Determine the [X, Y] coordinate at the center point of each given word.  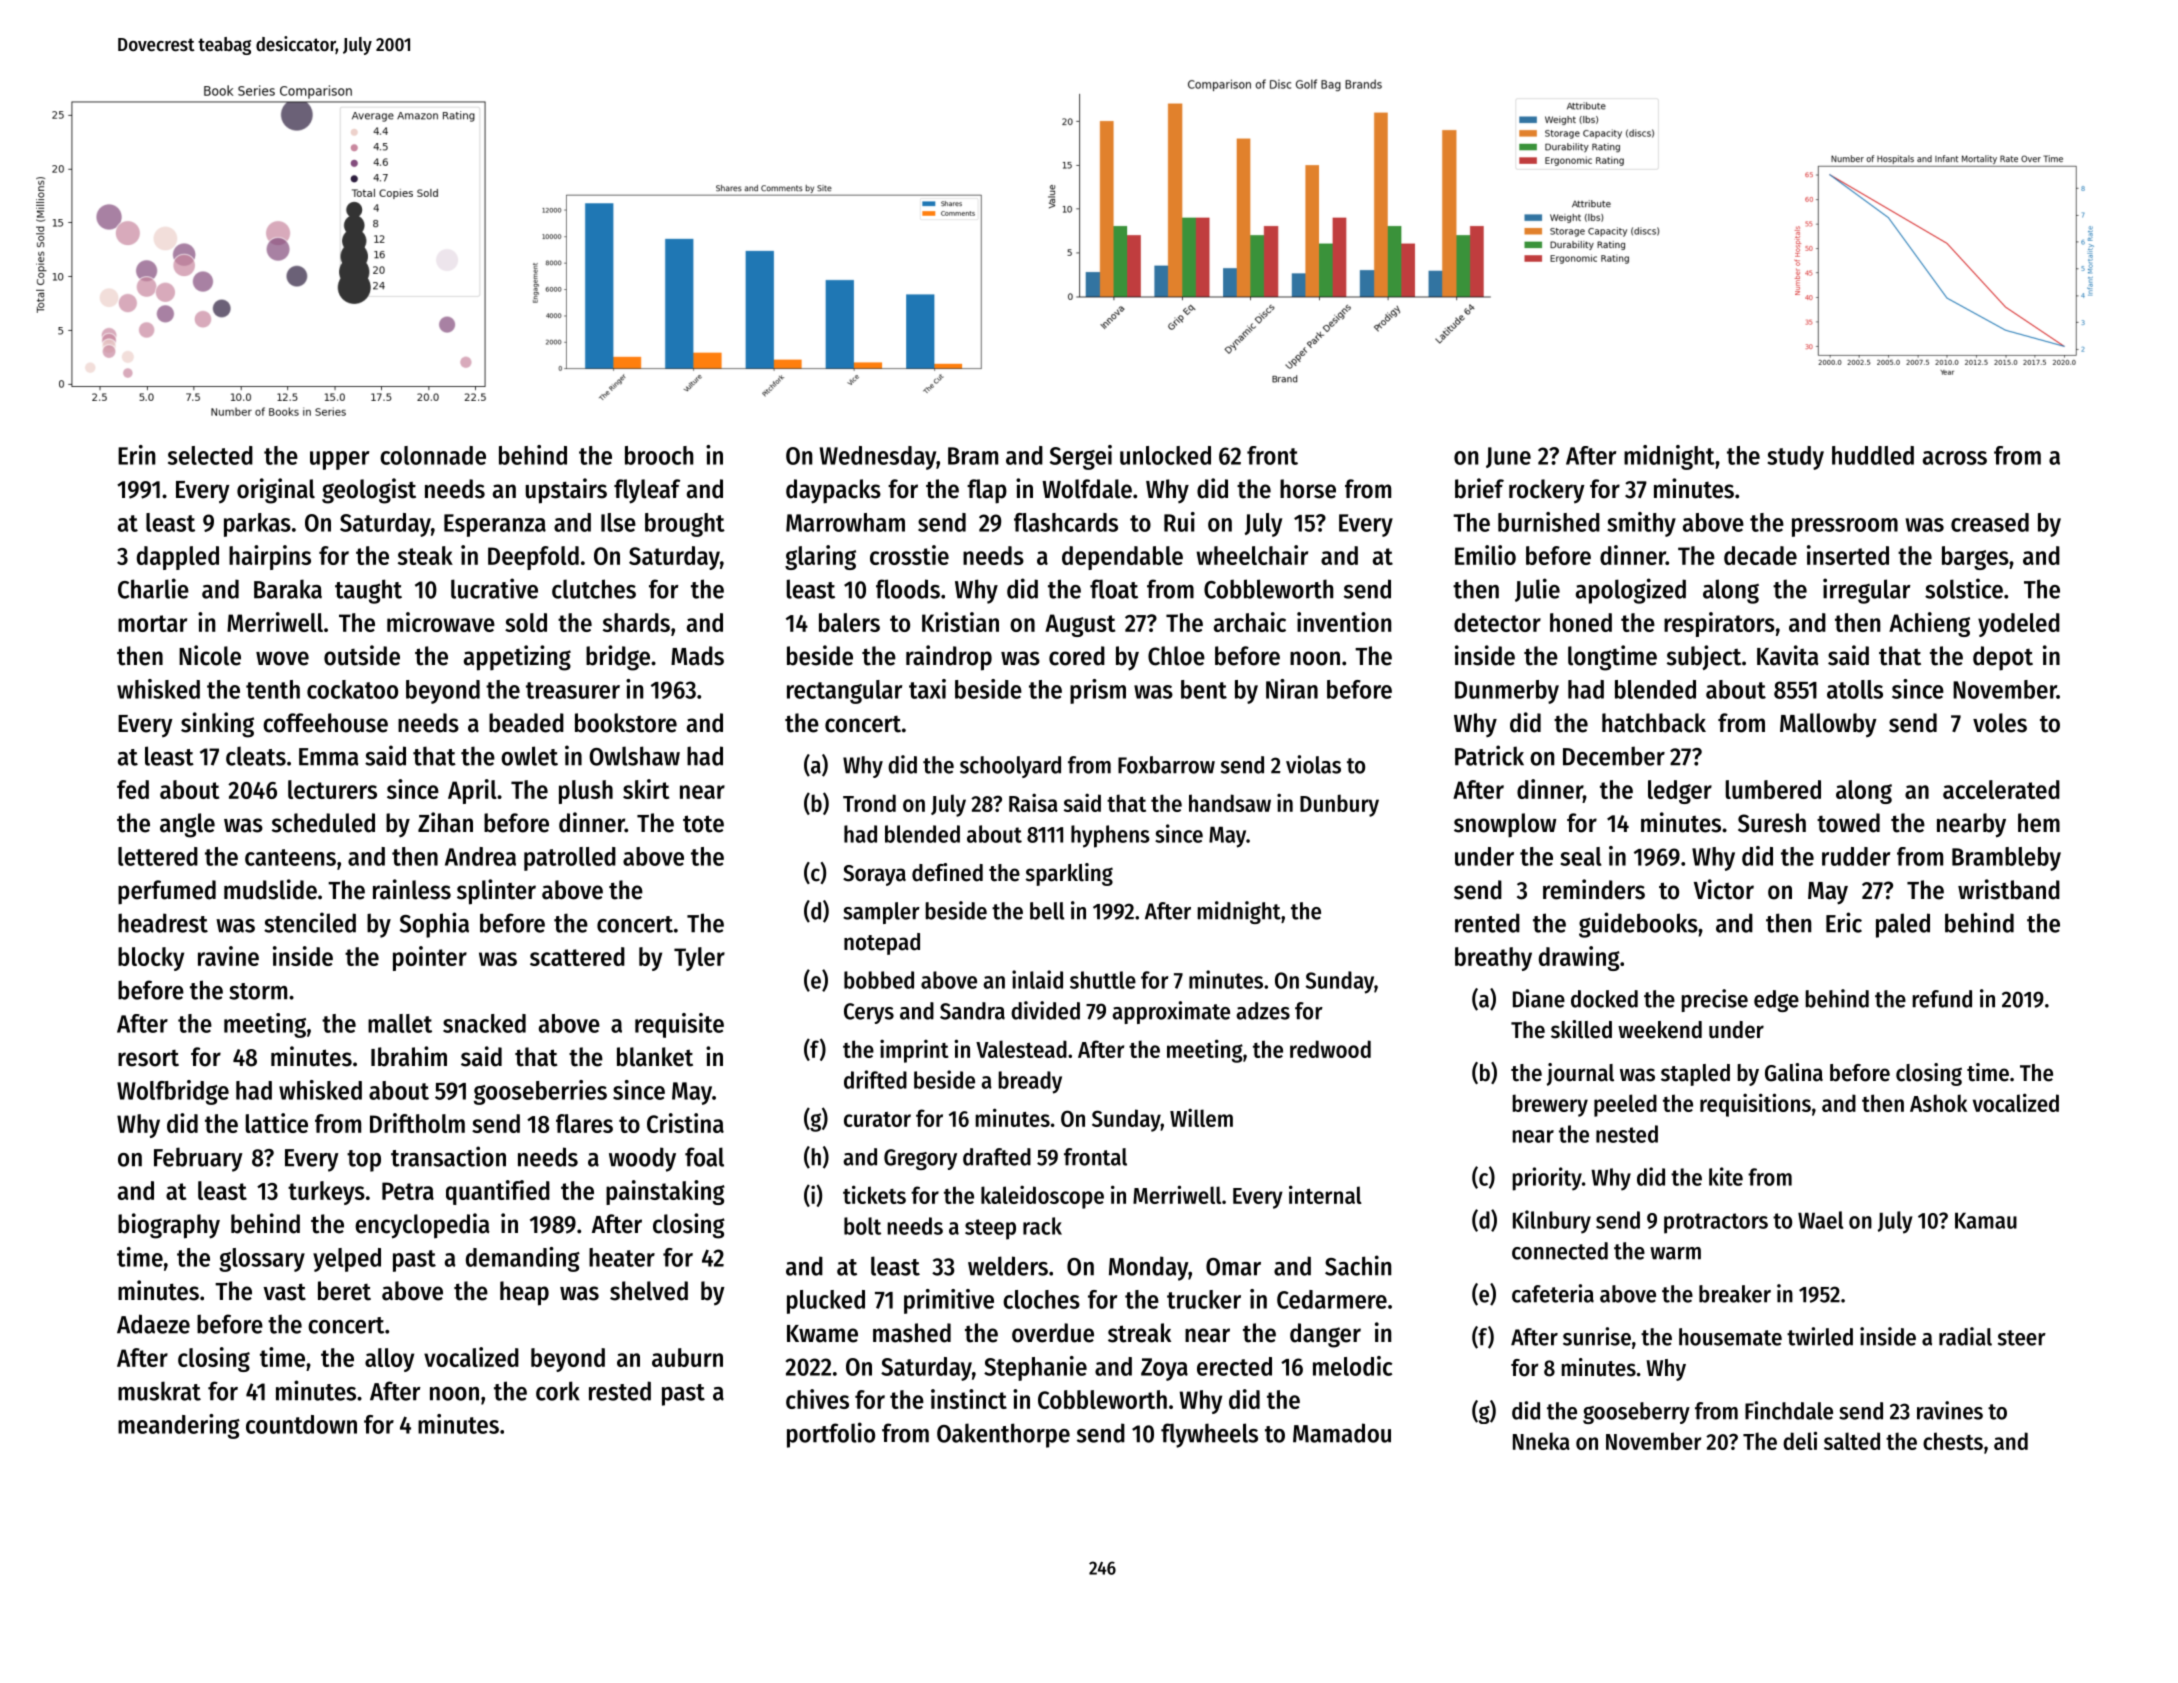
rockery [1547, 491]
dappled [178, 558]
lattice [277, 1123]
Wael [1820, 1220]
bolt [862, 1226]
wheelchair [1252, 555]
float [1114, 589]
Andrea [480, 856]
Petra [408, 1191]
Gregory [920, 1159]
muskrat [159, 1391]
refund [1942, 999]
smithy [1641, 524]
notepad [882, 944]
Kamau [1986, 1221]
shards [636, 622]
